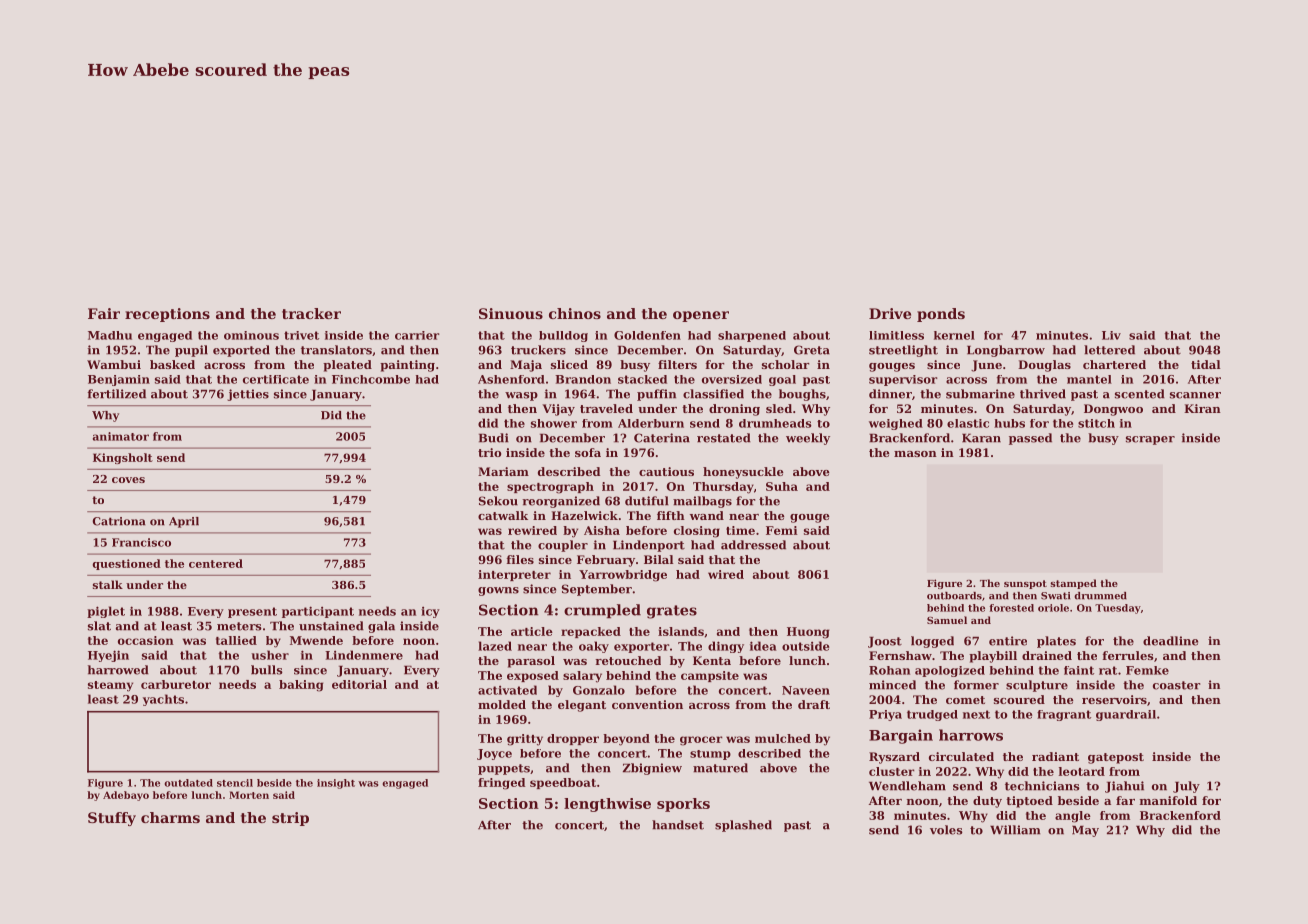 The image size is (1308, 924). I want to click on stamped, so click(1073, 584).
